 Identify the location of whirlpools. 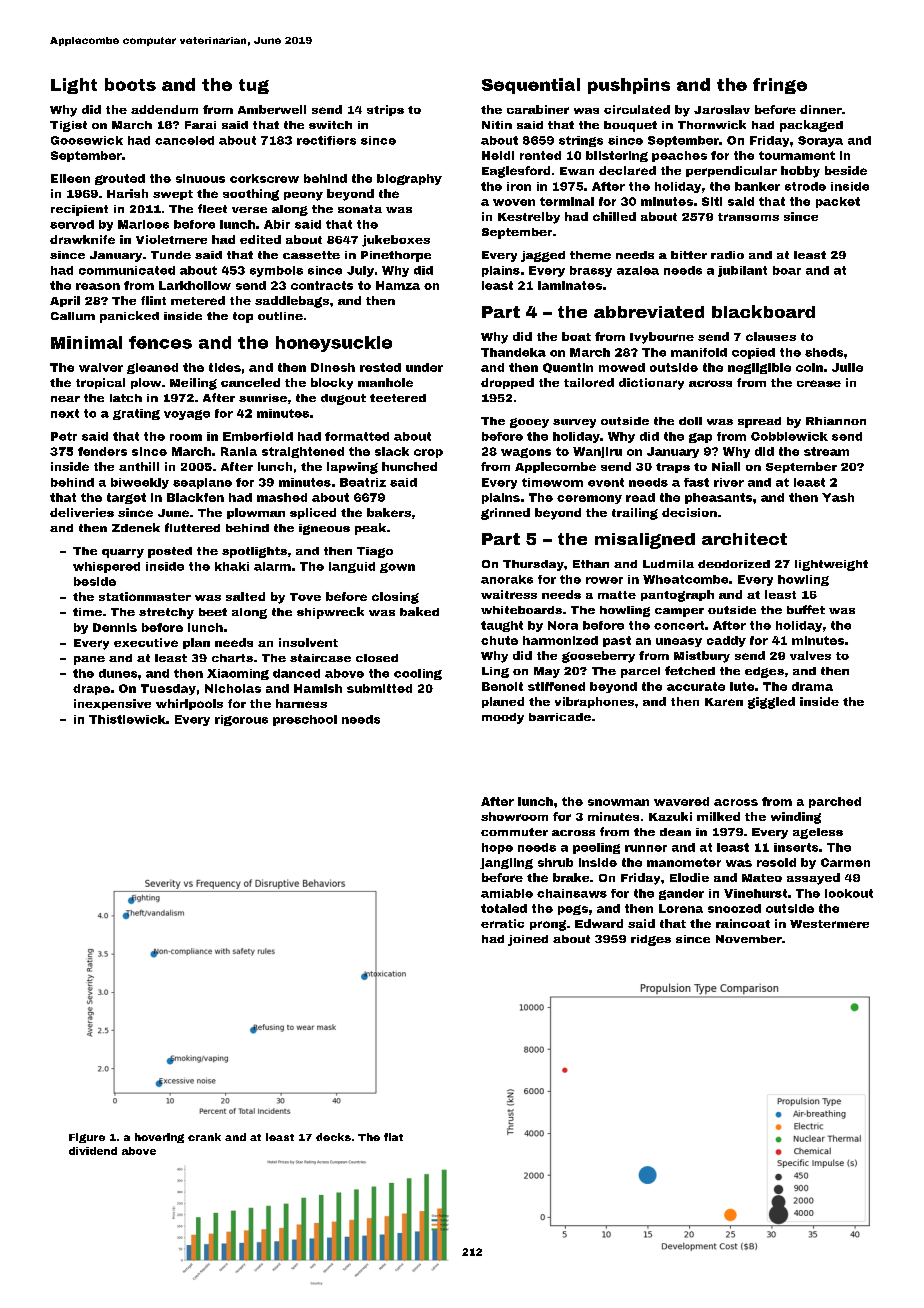
(189, 704).
